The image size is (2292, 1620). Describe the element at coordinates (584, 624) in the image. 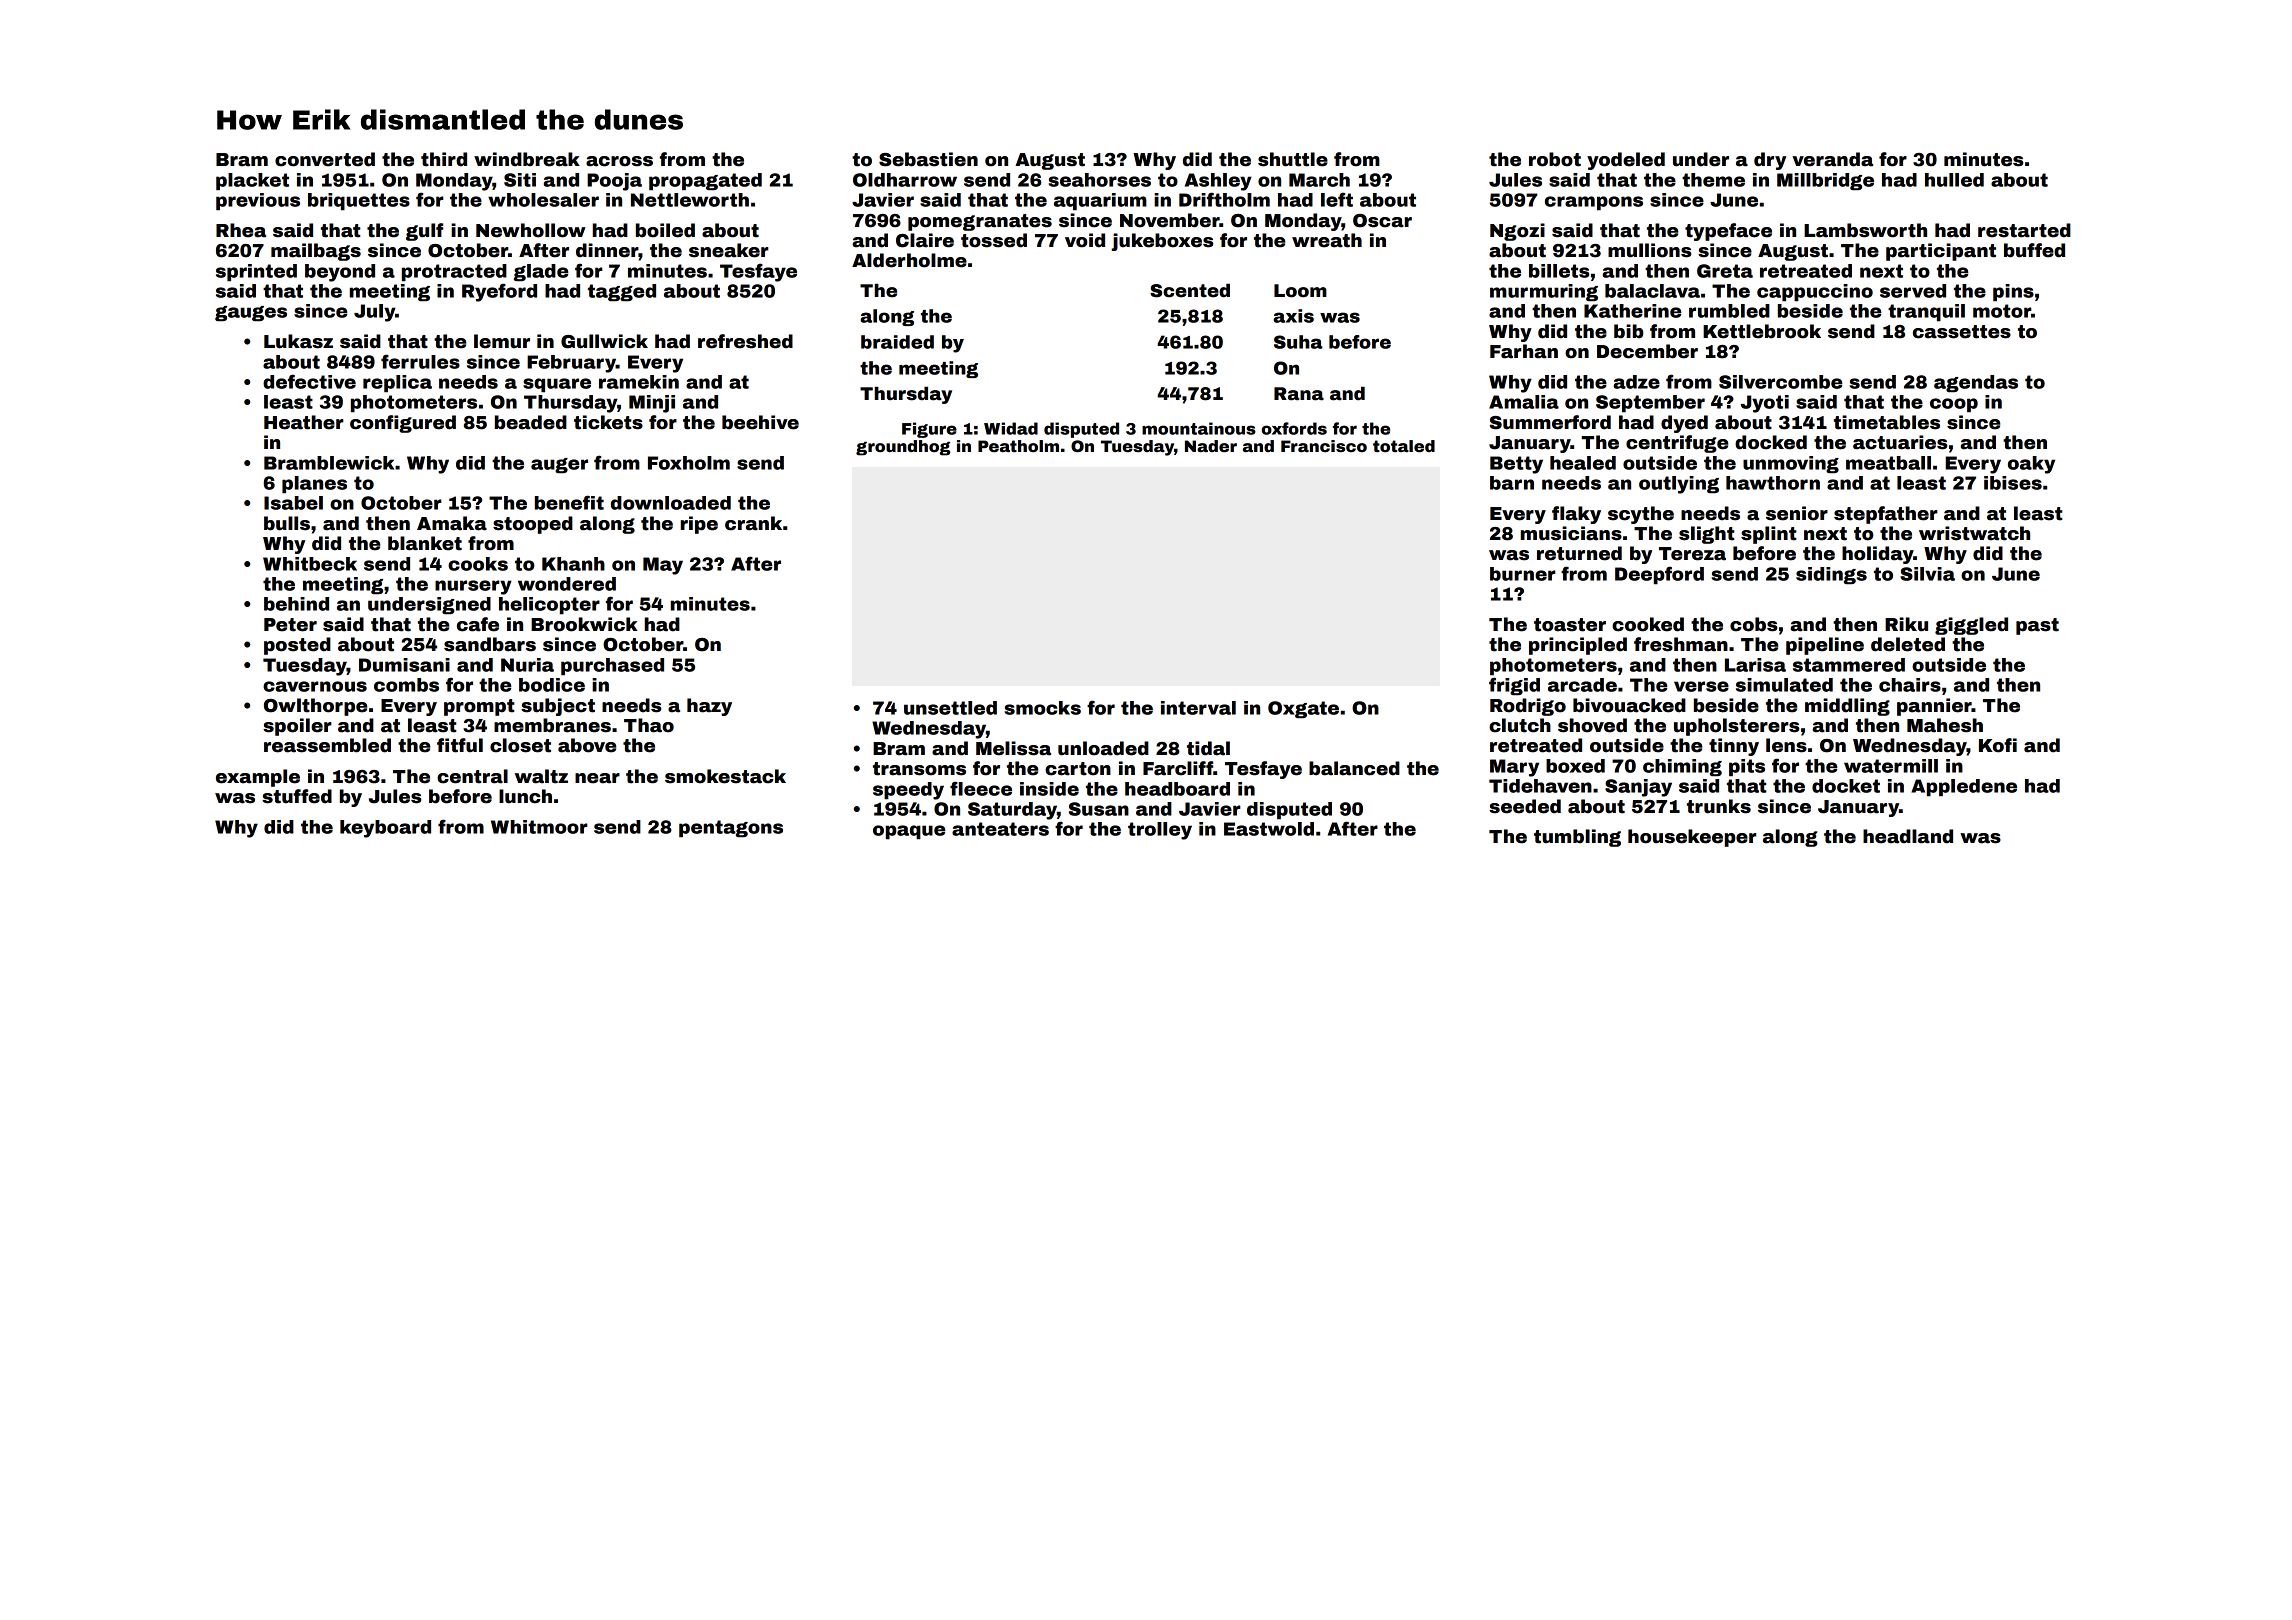

I see `Brookwick` at that location.
